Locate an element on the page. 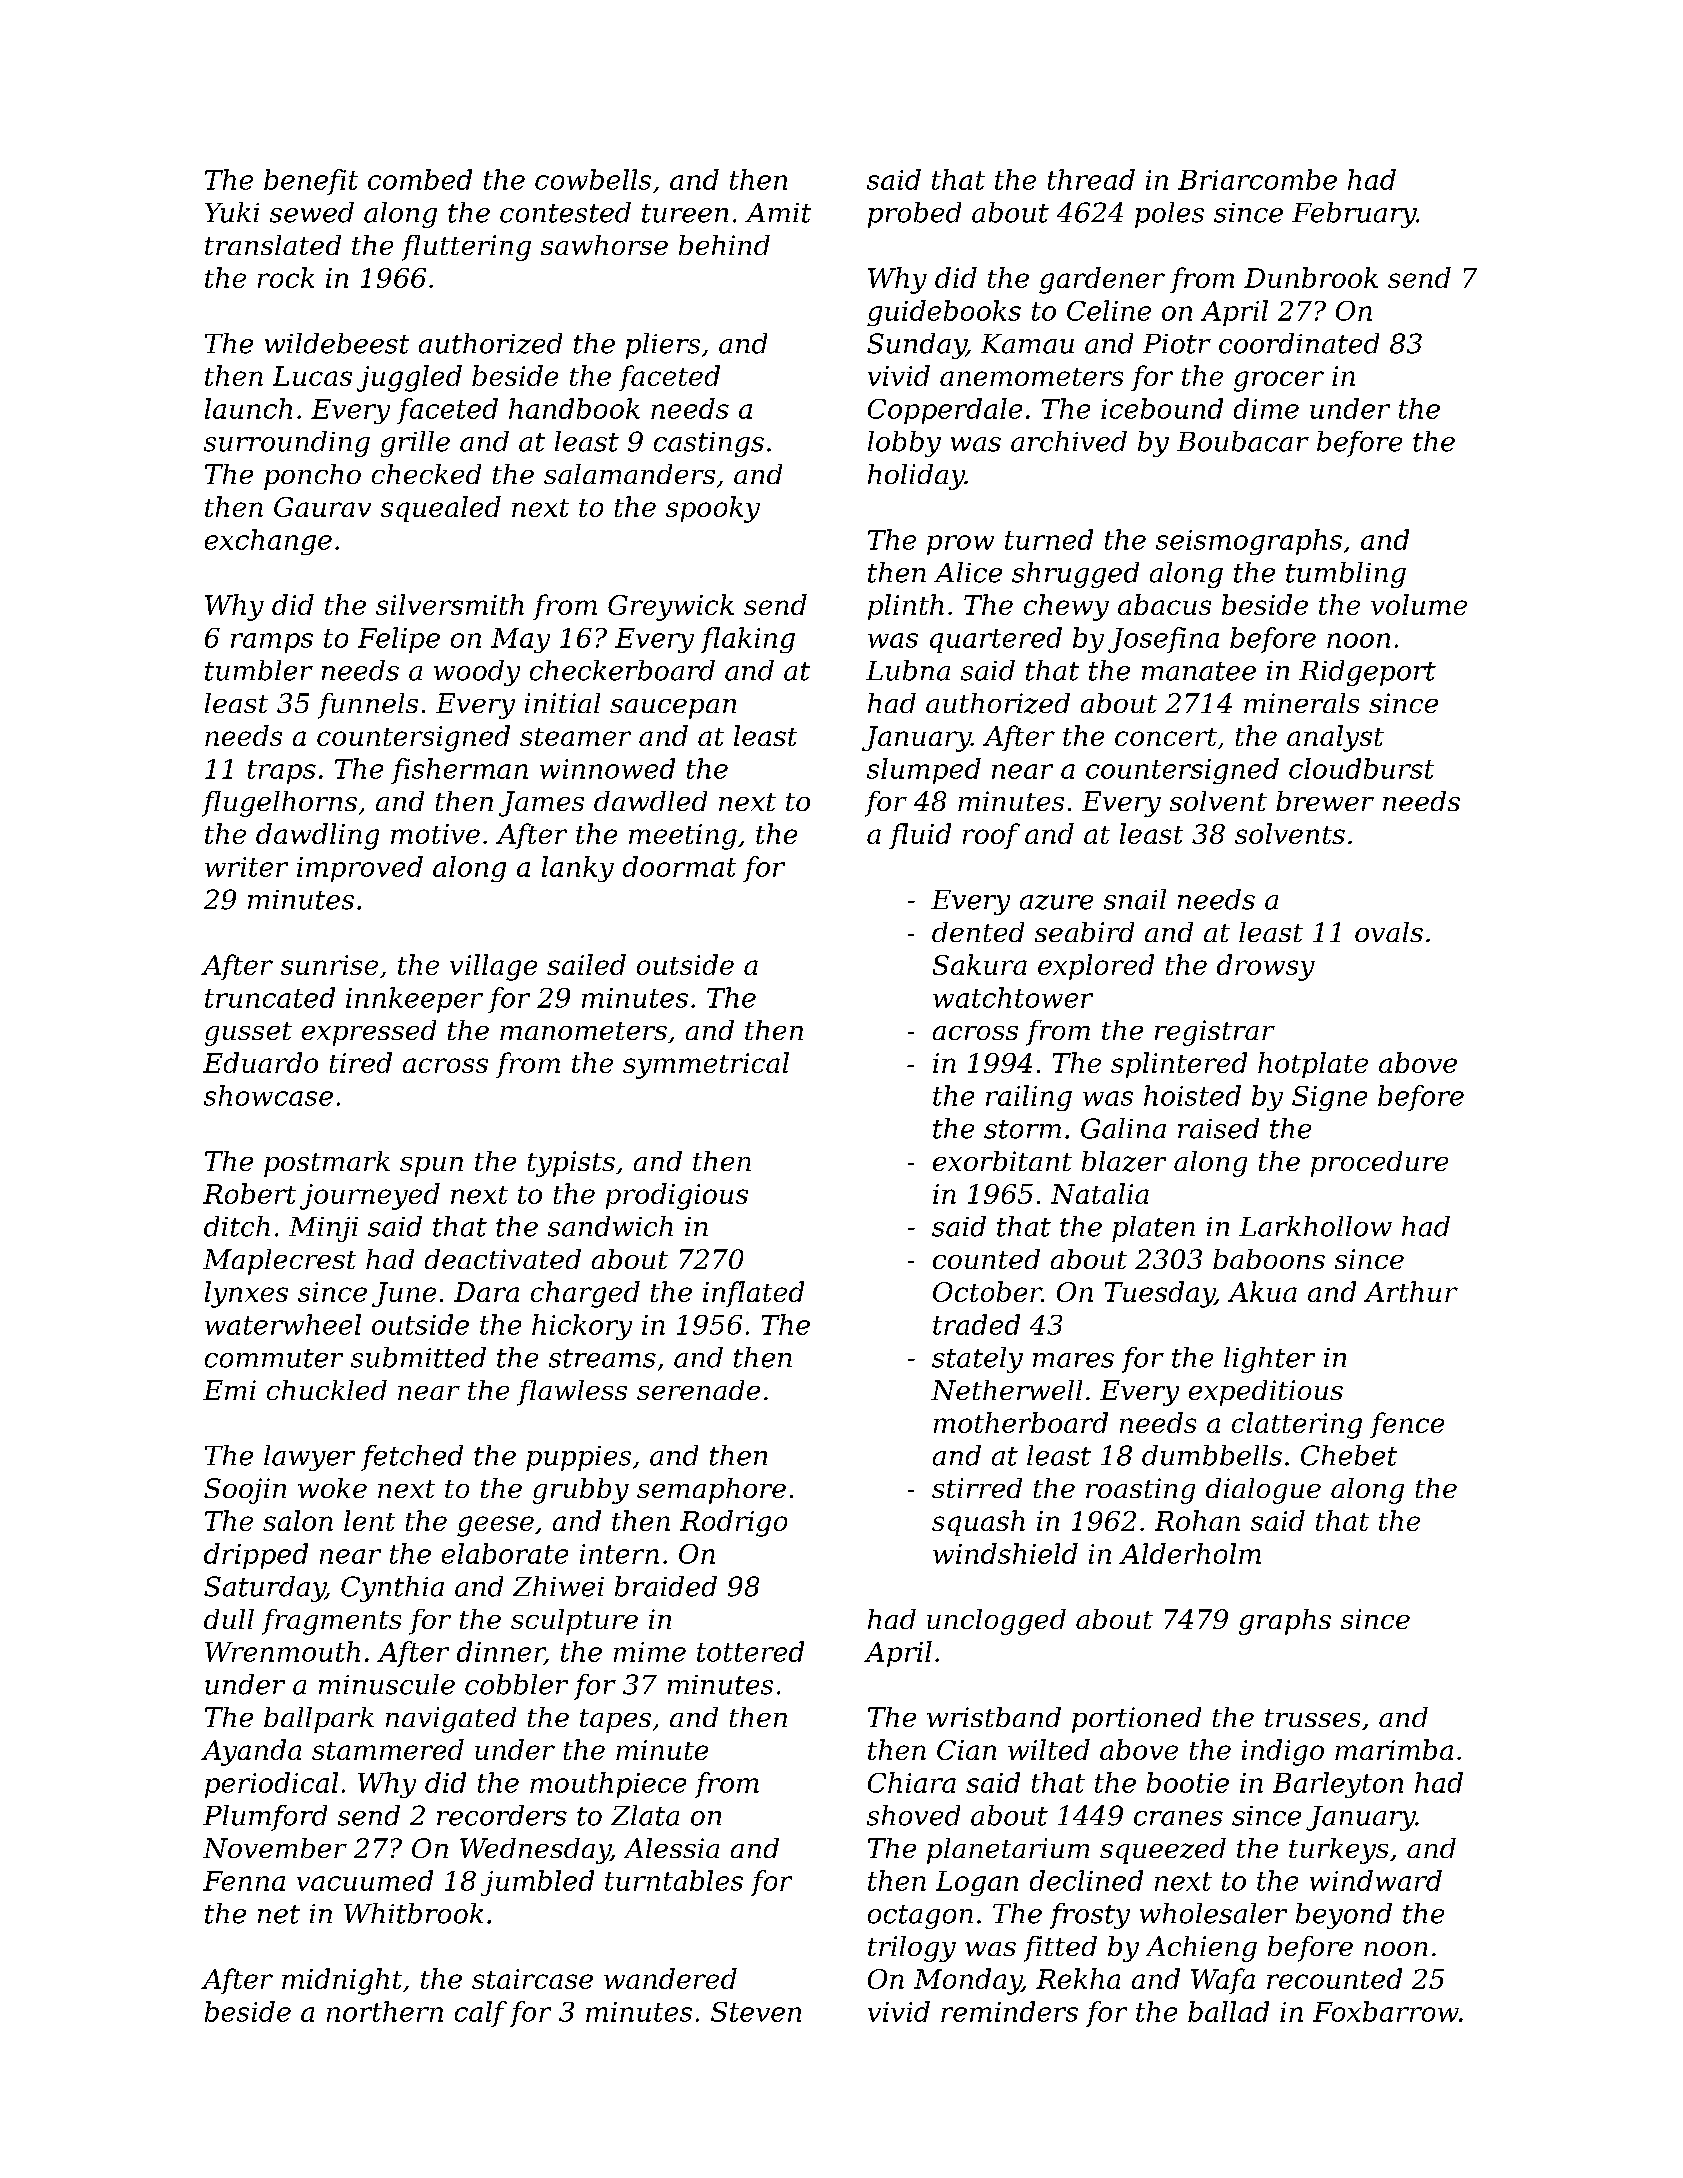  spun is located at coordinates (431, 1167).
